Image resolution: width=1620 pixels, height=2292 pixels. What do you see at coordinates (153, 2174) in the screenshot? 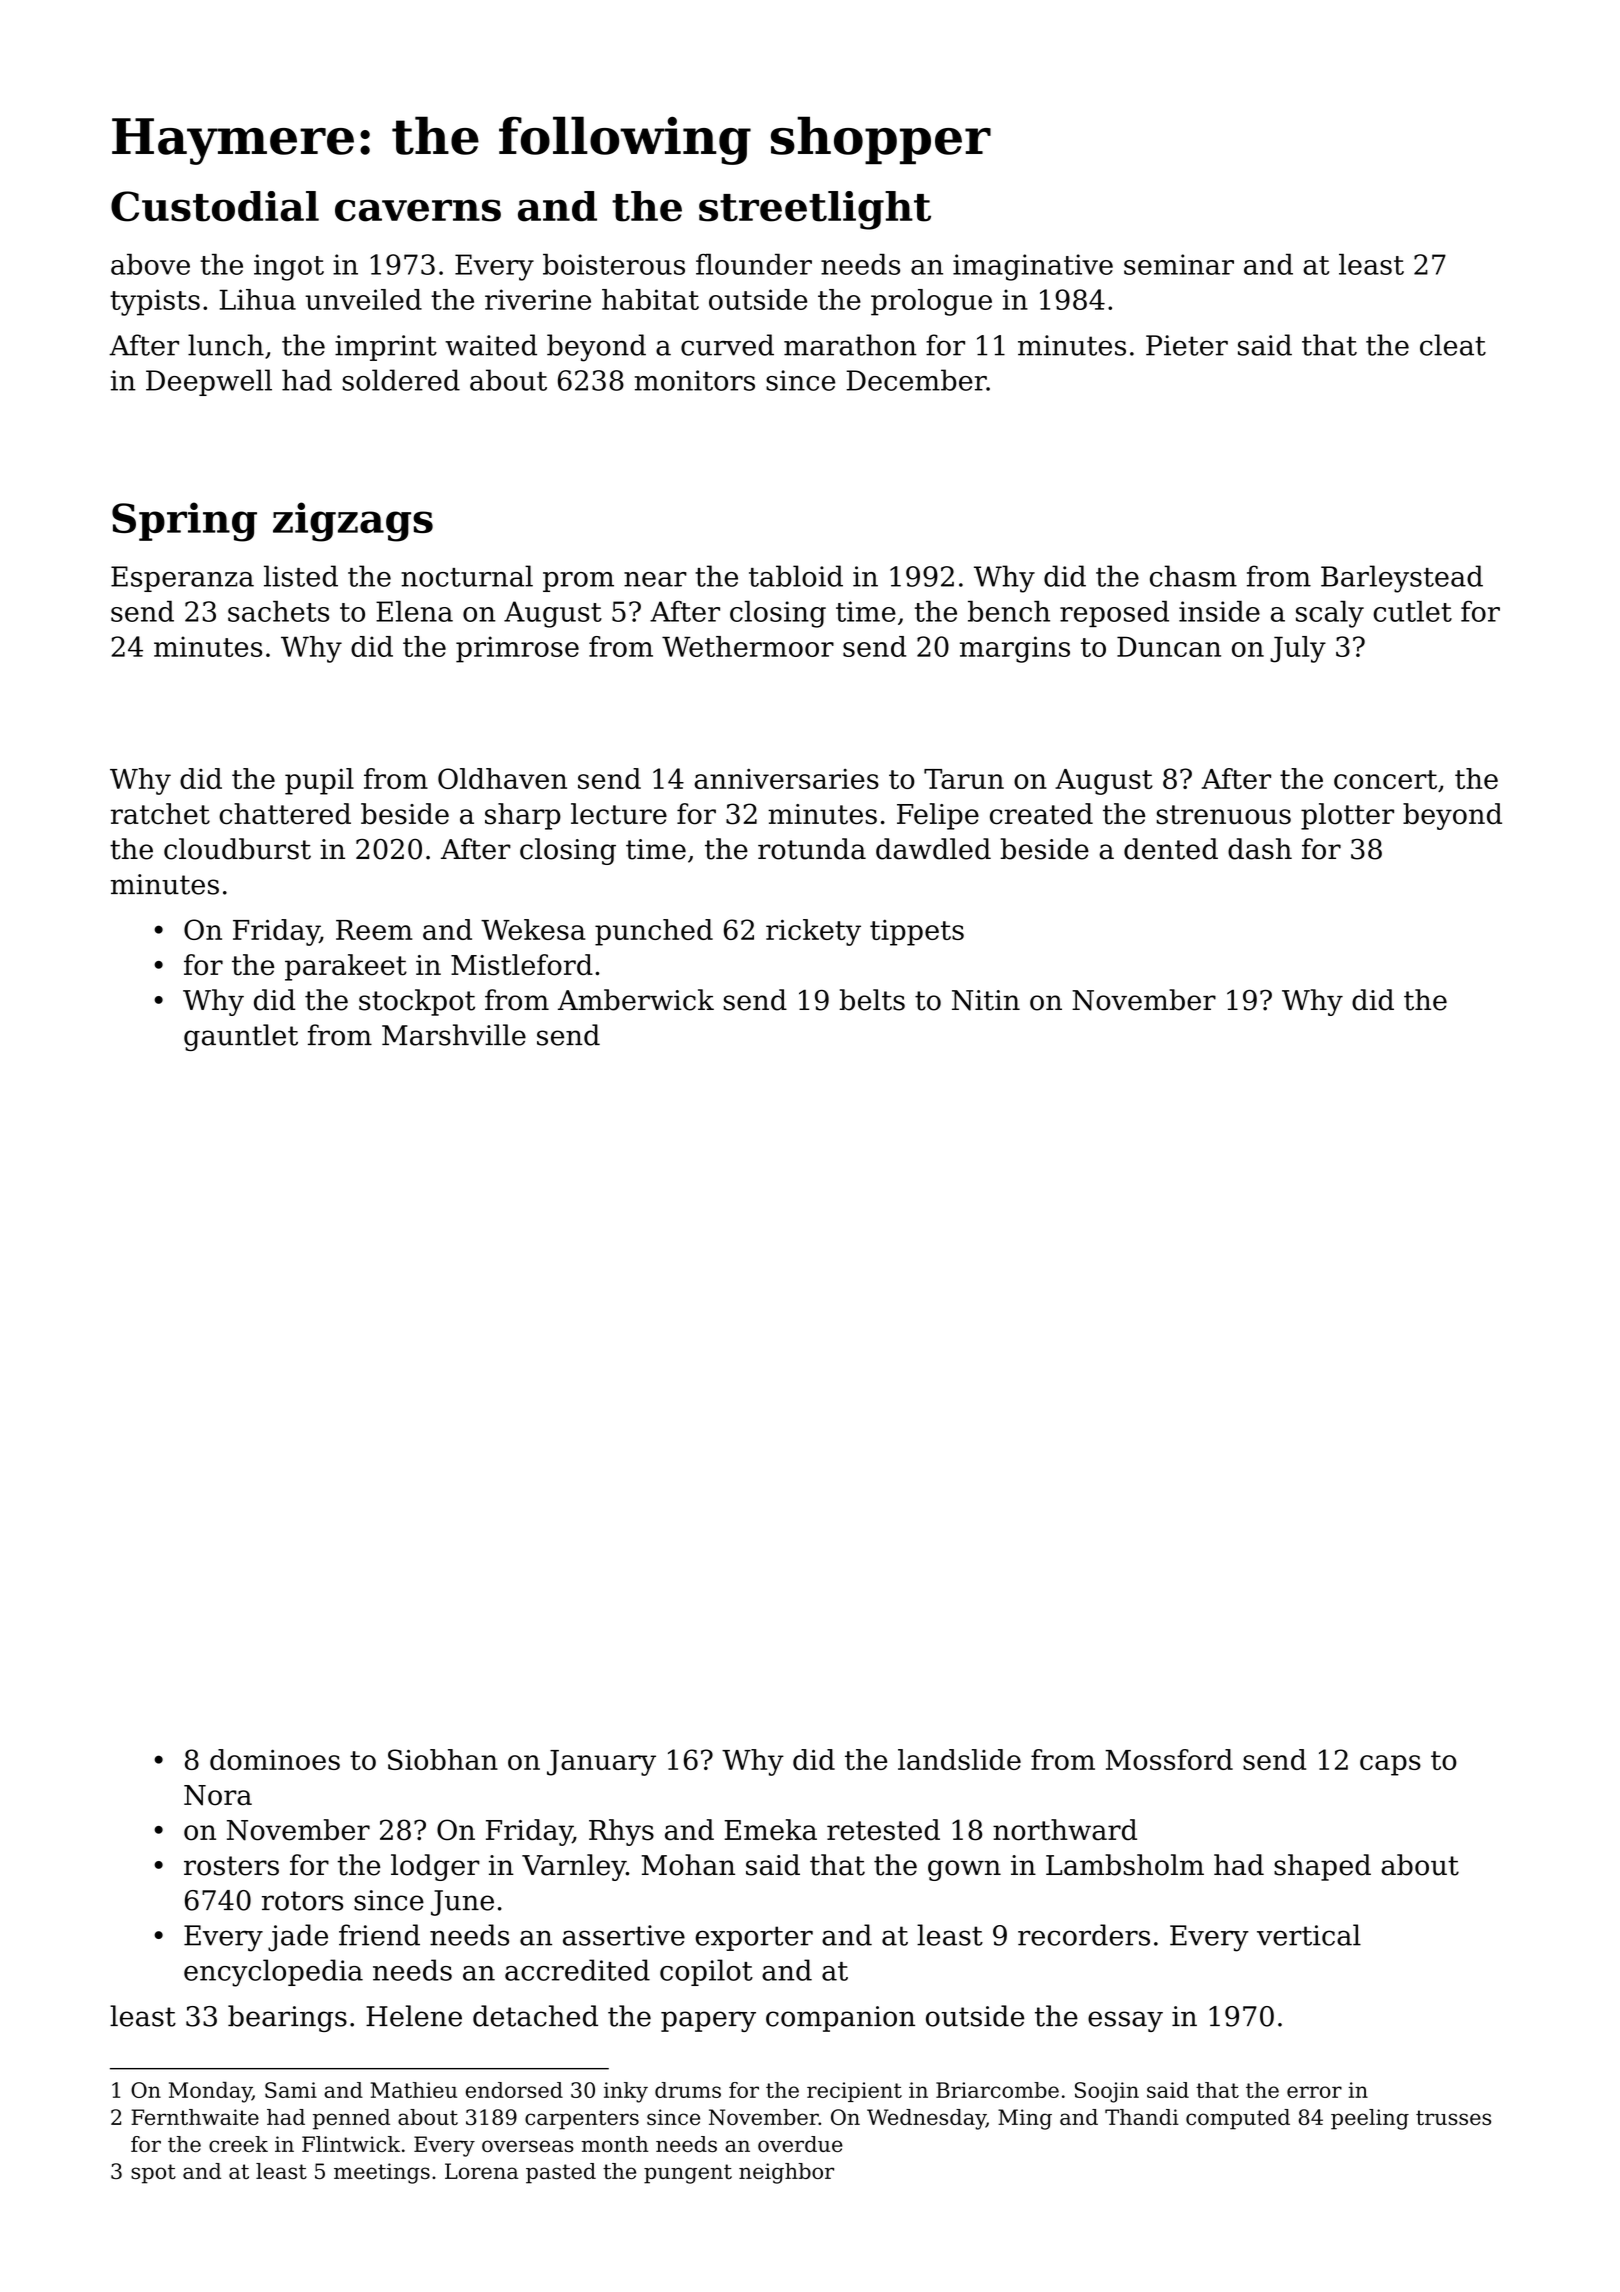
I see `spot` at bounding box center [153, 2174].
